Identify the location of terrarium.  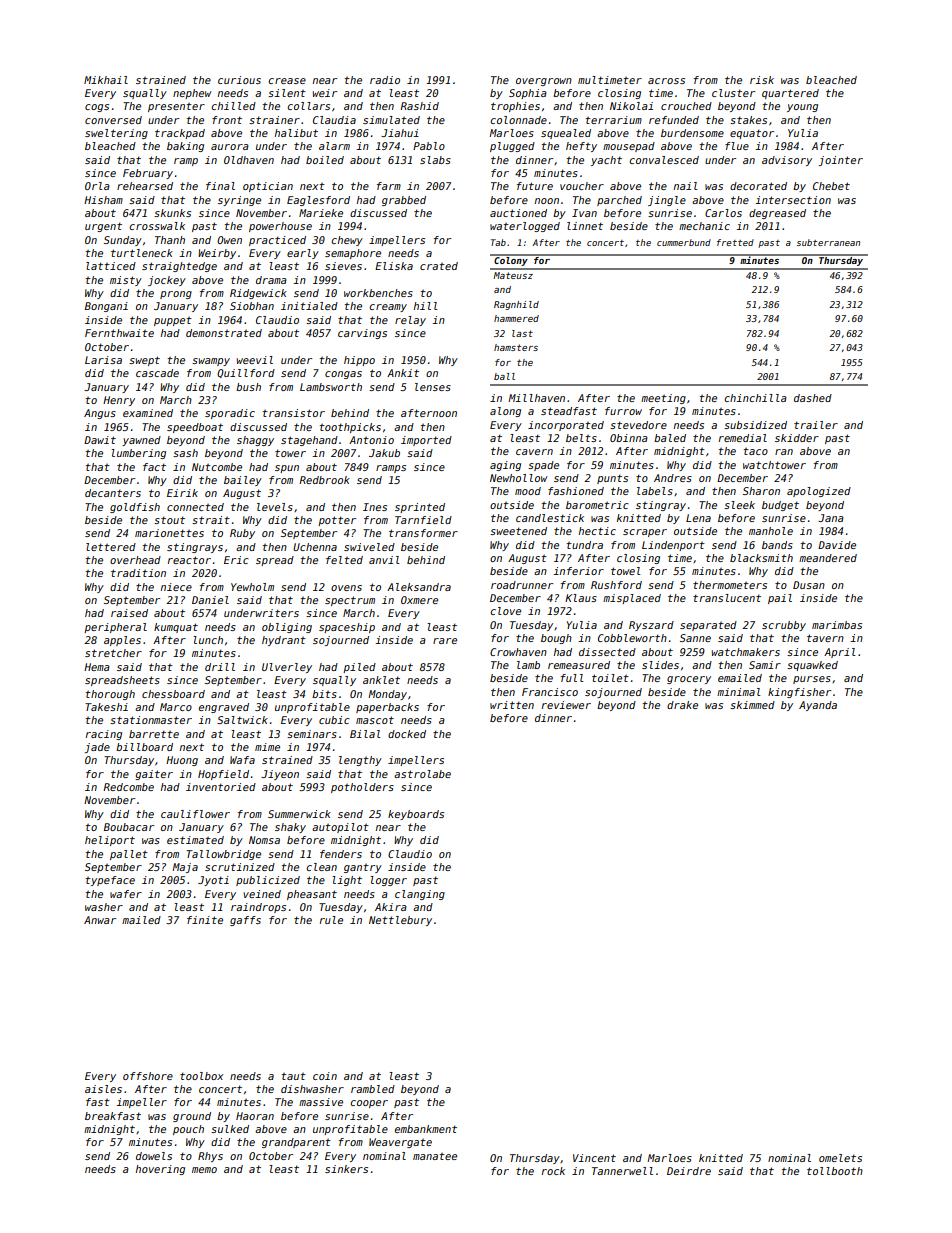
(614, 120).
